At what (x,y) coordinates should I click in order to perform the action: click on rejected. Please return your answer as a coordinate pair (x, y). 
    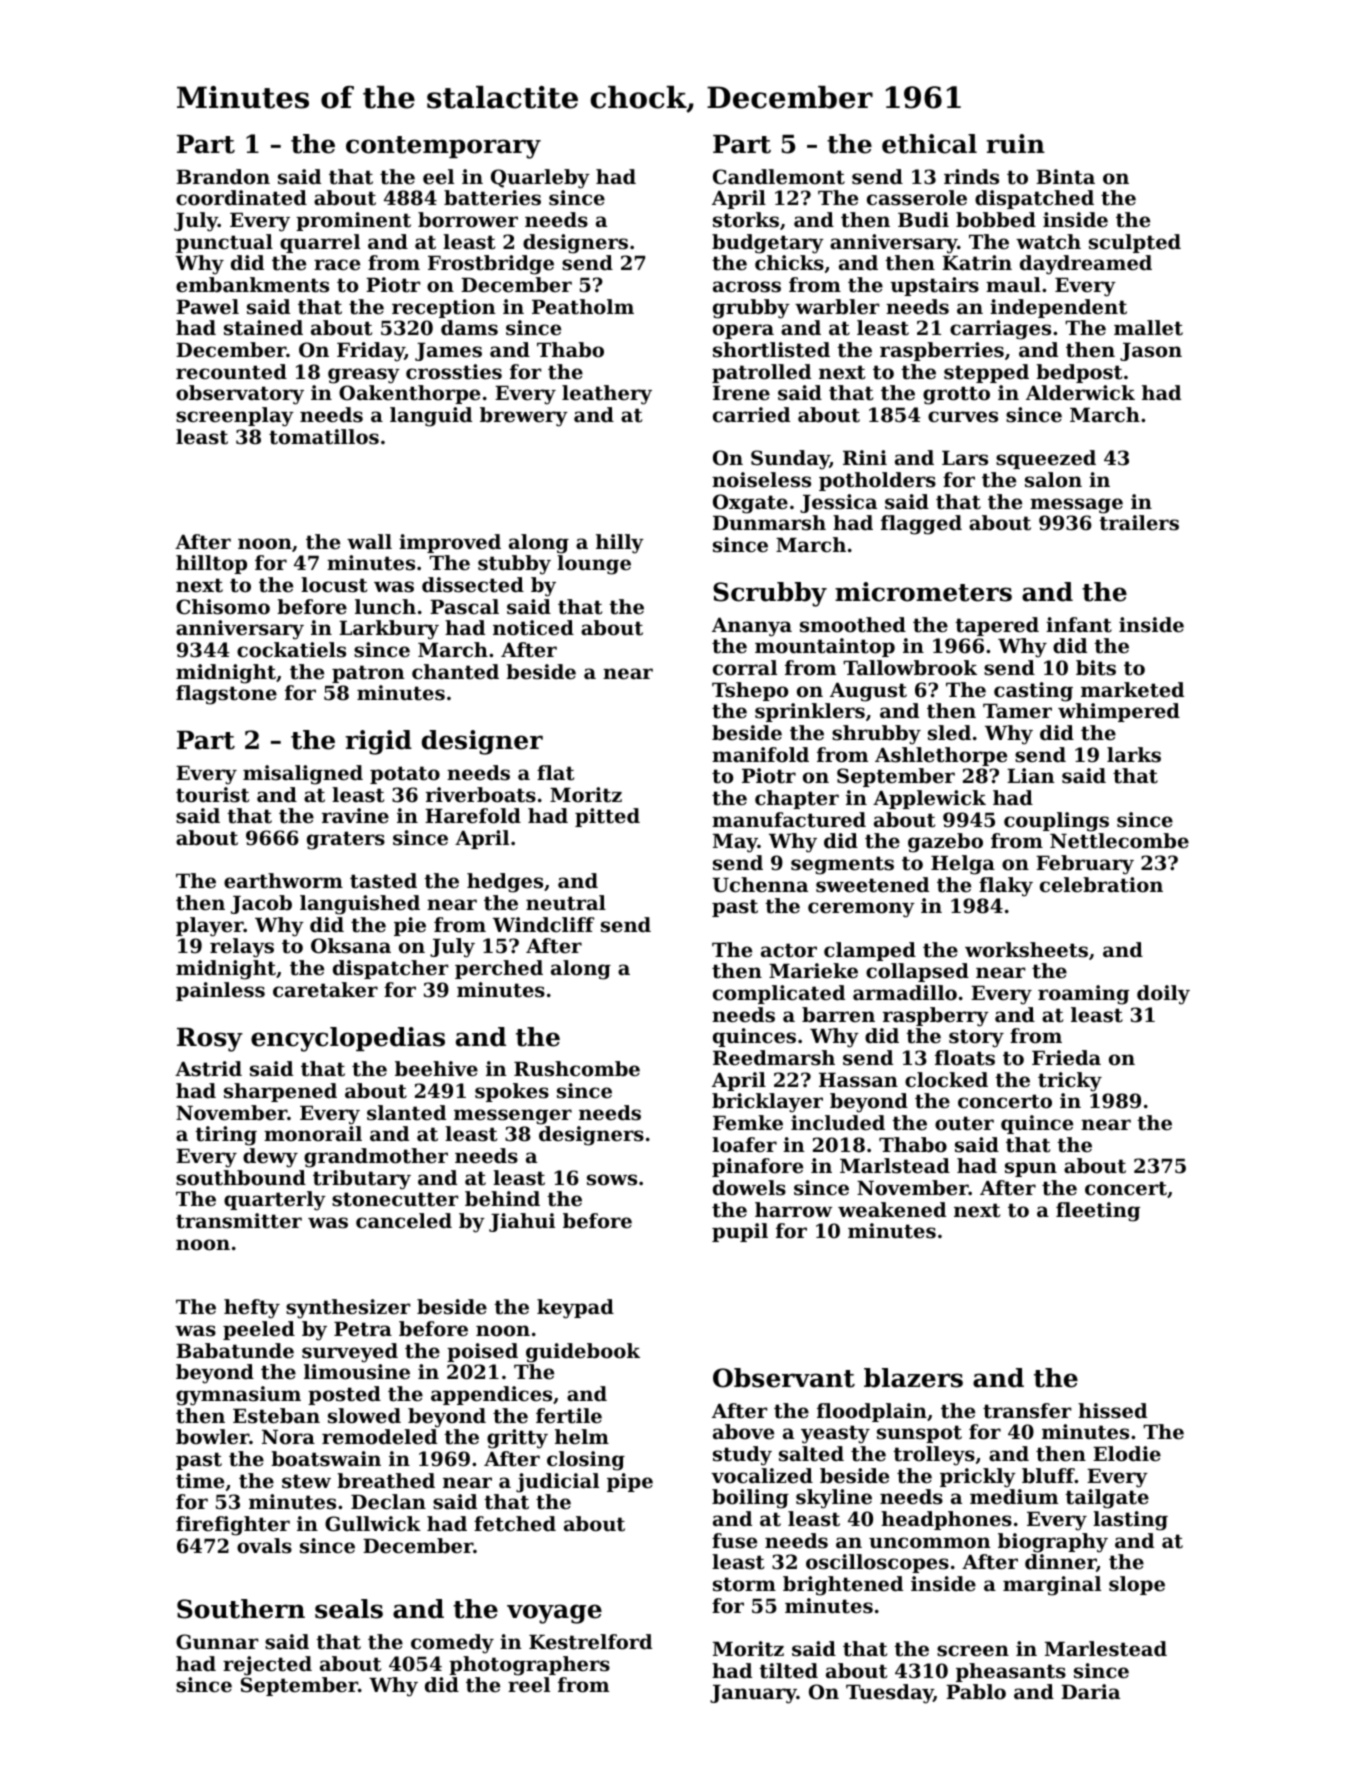
    Looking at the image, I should click on (267, 1666).
